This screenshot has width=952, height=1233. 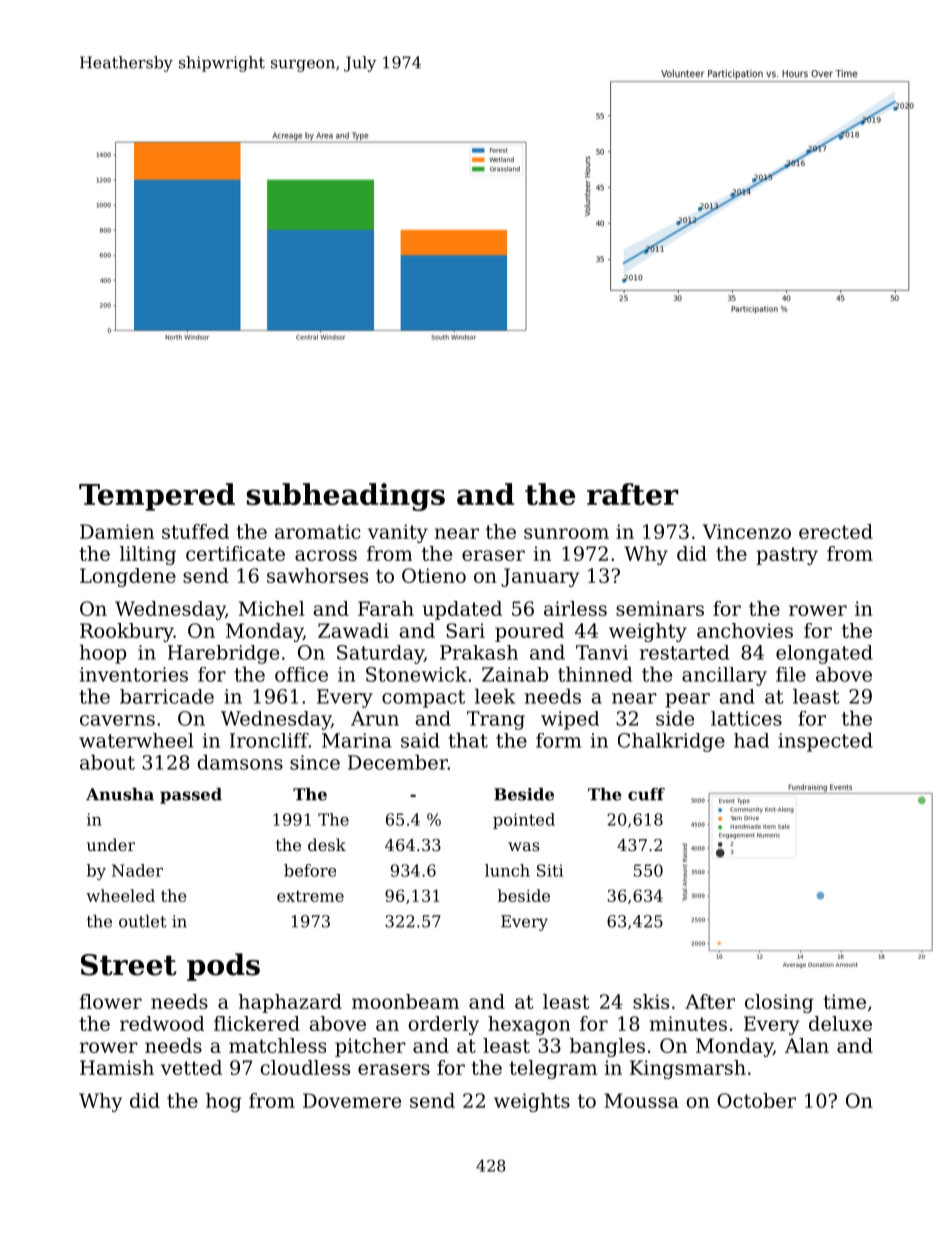 I want to click on pods, so click(x=223, y=967).
